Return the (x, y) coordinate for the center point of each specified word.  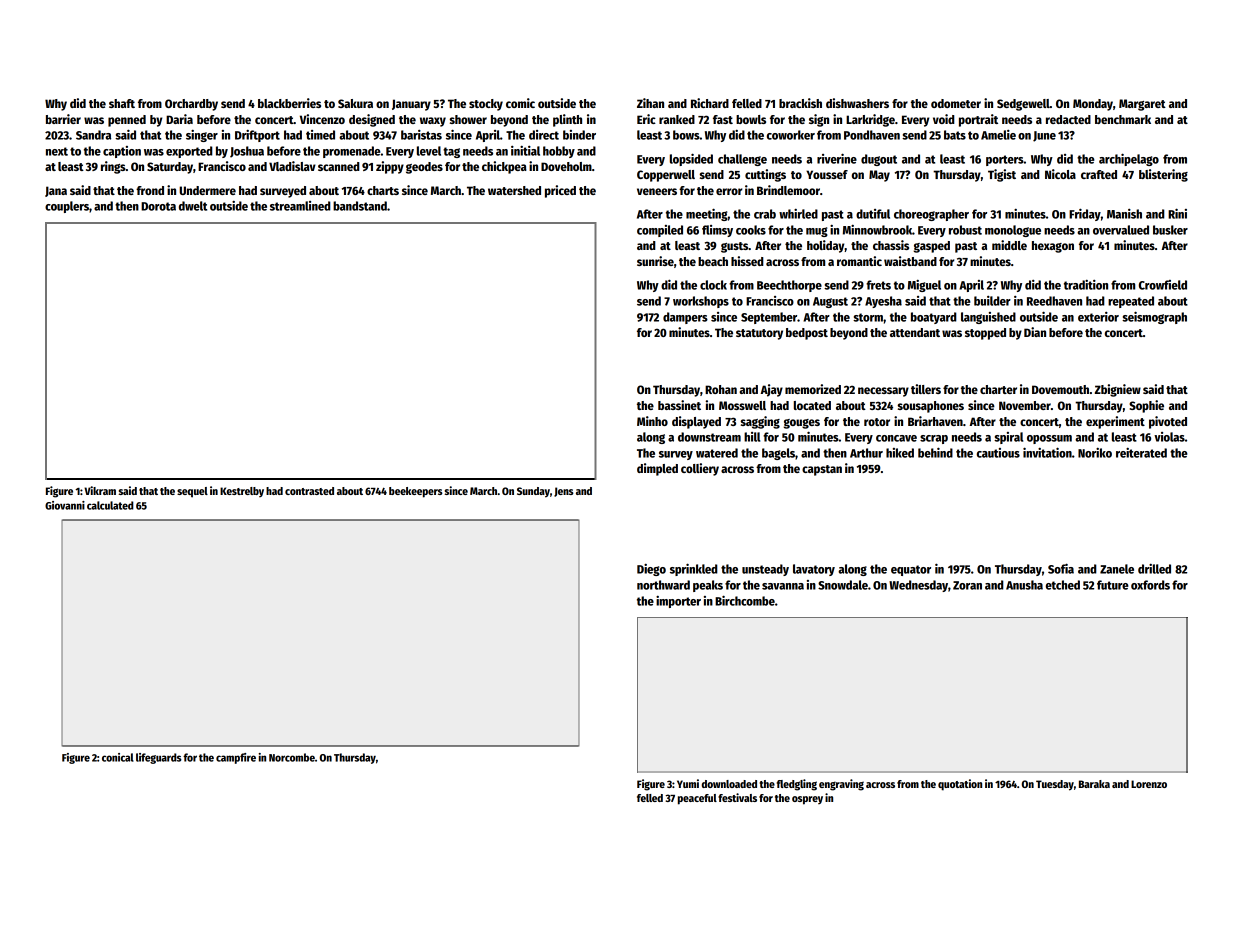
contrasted (309, 491)
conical (118, 757)
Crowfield (1163, 285)
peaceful (697, 799)
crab (765, 214)
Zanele (1117, 569)
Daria (179, 119)
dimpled (657, 469)
